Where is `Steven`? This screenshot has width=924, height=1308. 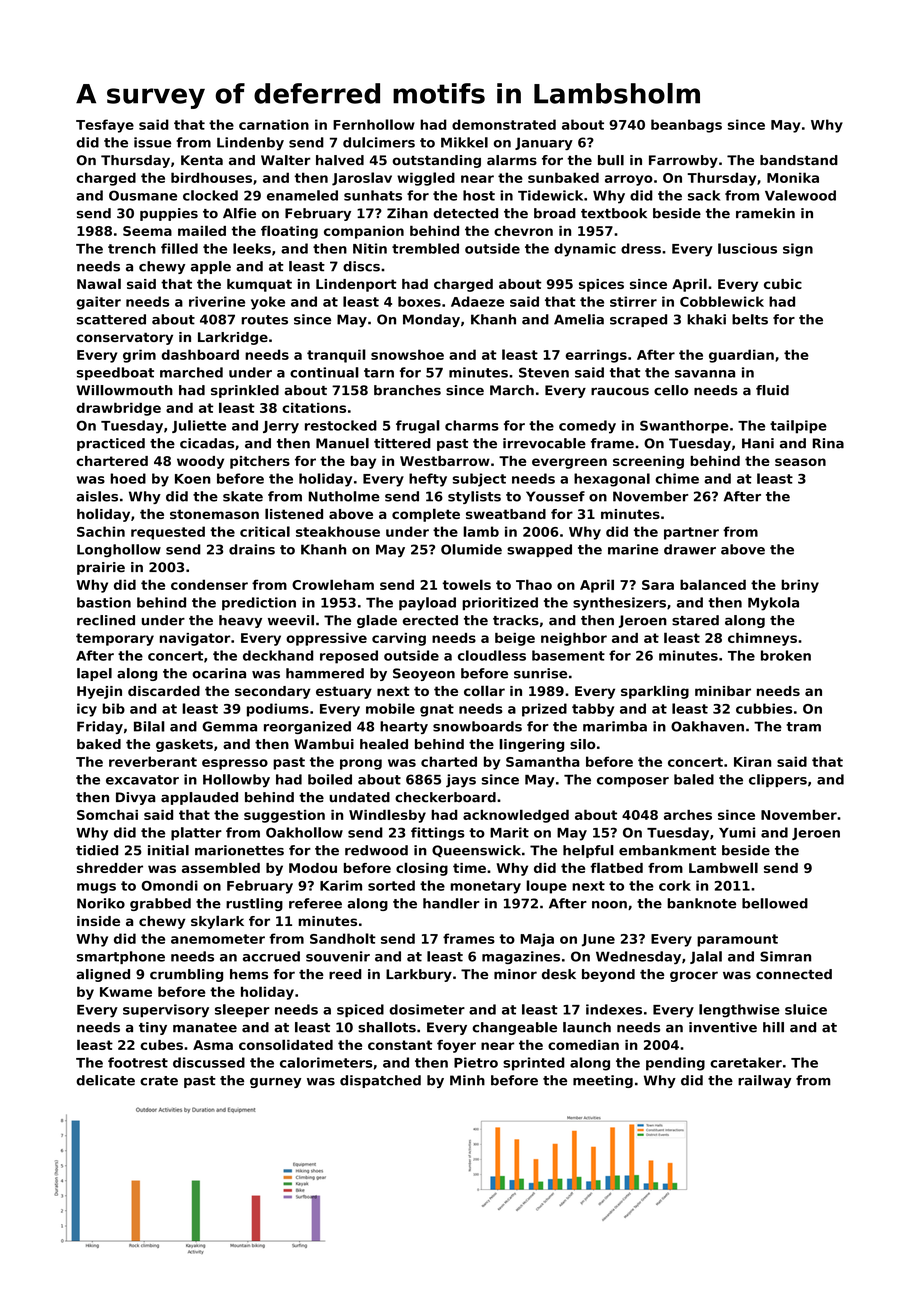 Steven is located at coordinates (544, 372).
